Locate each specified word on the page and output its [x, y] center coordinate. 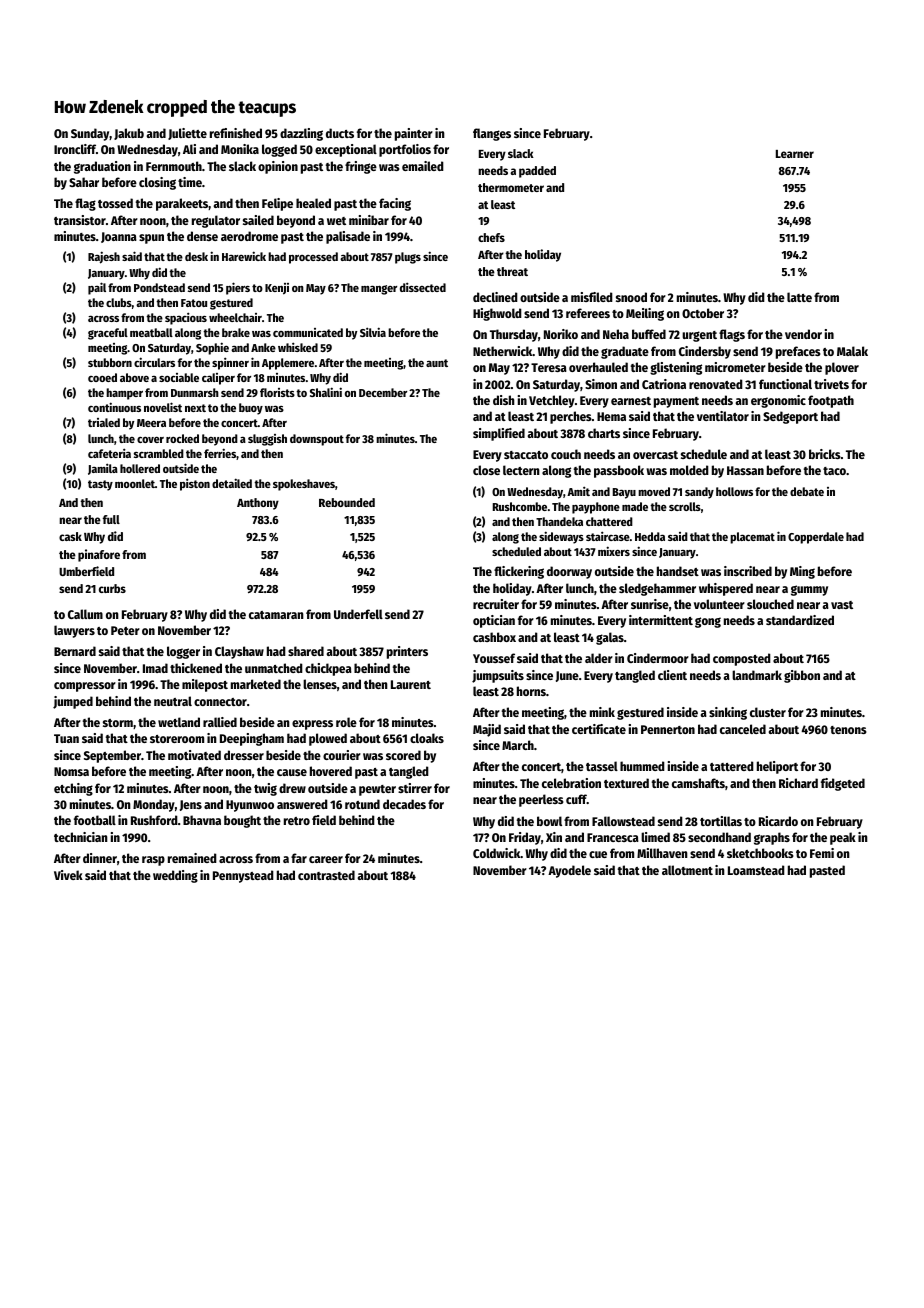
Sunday [90, 134]
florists [277, 392]
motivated [194, 755]
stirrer [415, 788]
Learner [795, 154]
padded [537, 172]
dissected [423, 287]
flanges [492, 134]
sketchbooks [760, 853]
